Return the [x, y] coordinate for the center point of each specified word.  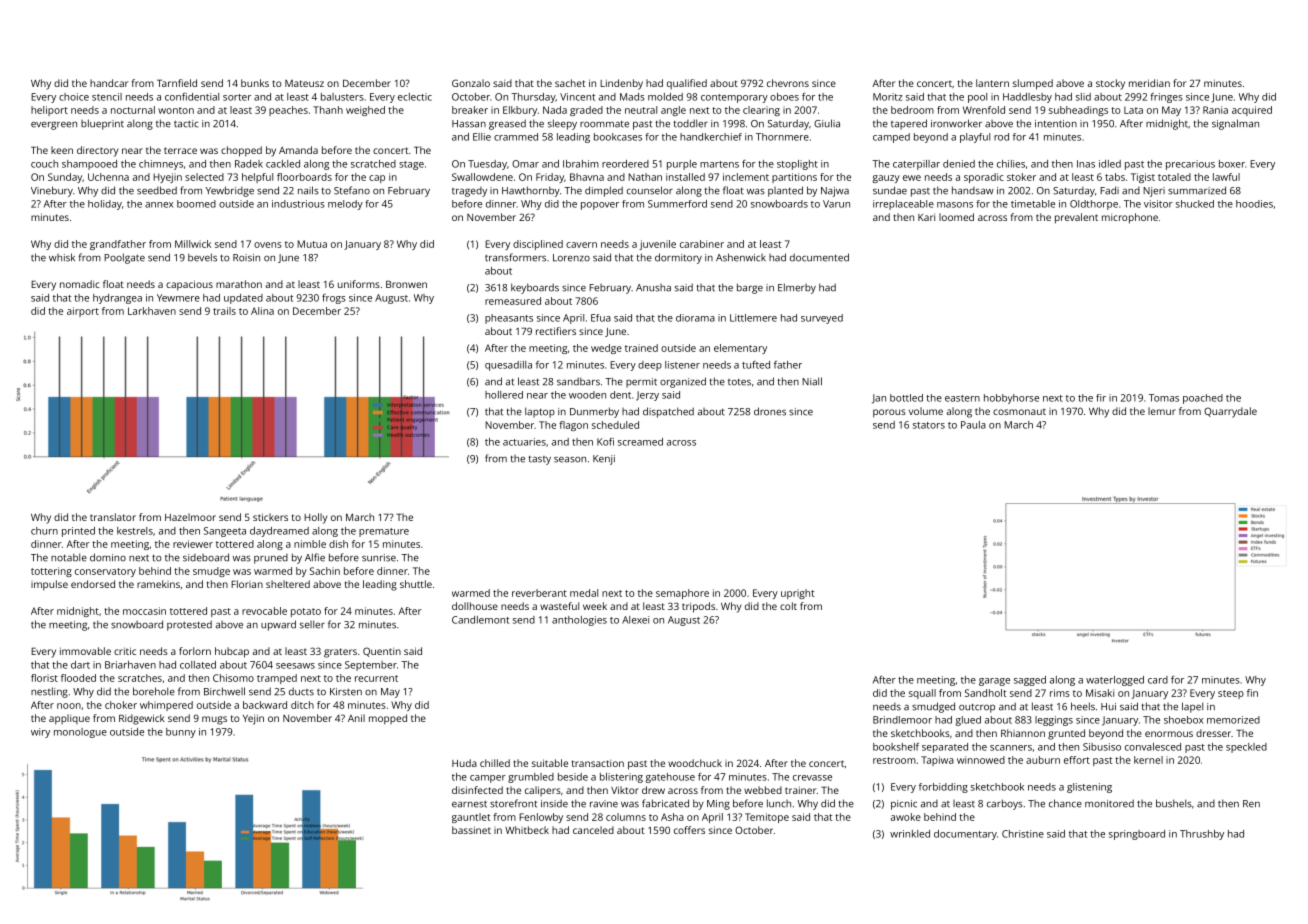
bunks [255, 83]
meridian [1149, 83]
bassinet [471, 830]
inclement [746, 177]
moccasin [144, 611]
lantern [992, 83]
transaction [598, 763]
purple [682, 165]
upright [798, 594]
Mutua [312, 244]
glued [968, 721]
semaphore [682, 594]
